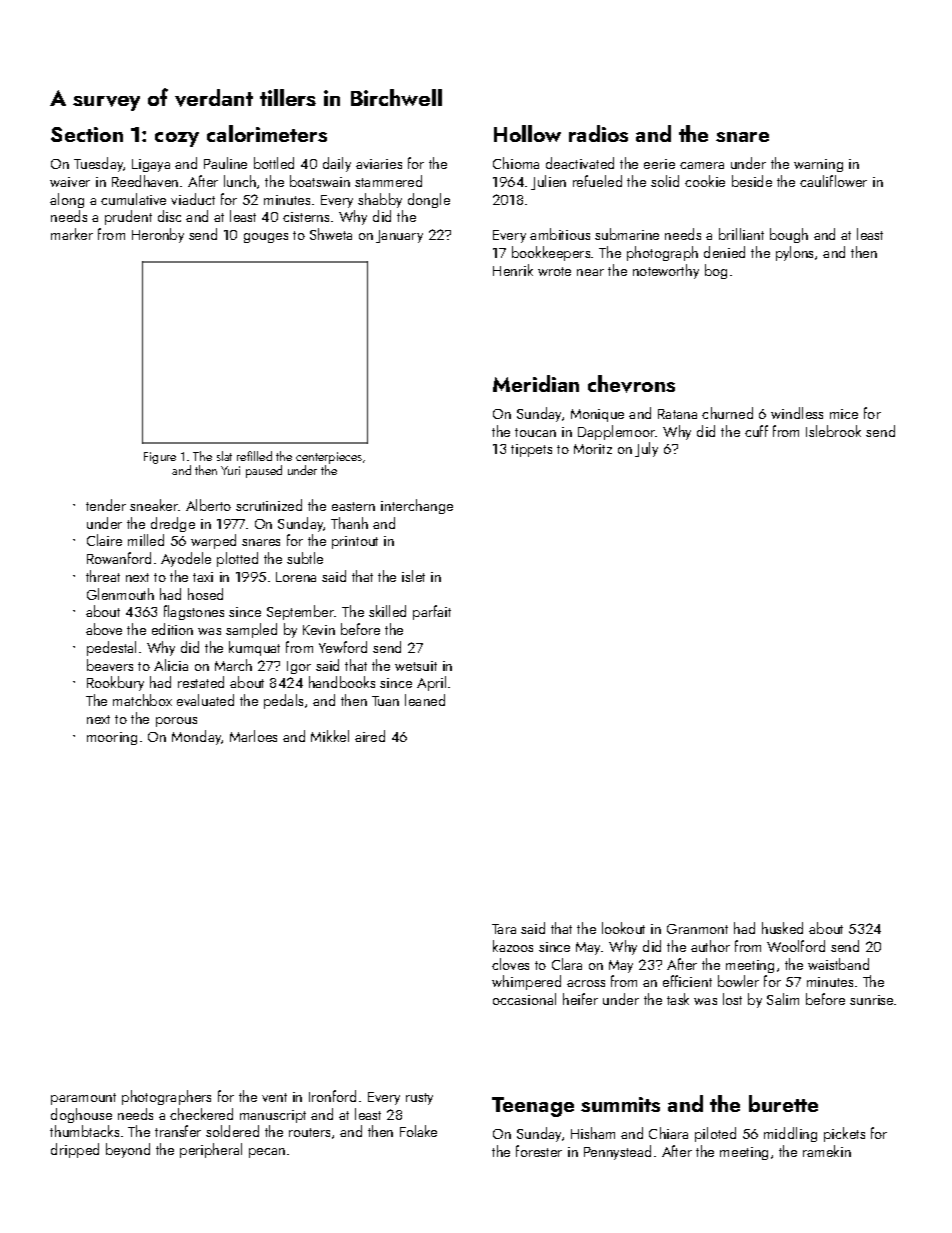  I want to click on cisterns, so click(306, 217).
